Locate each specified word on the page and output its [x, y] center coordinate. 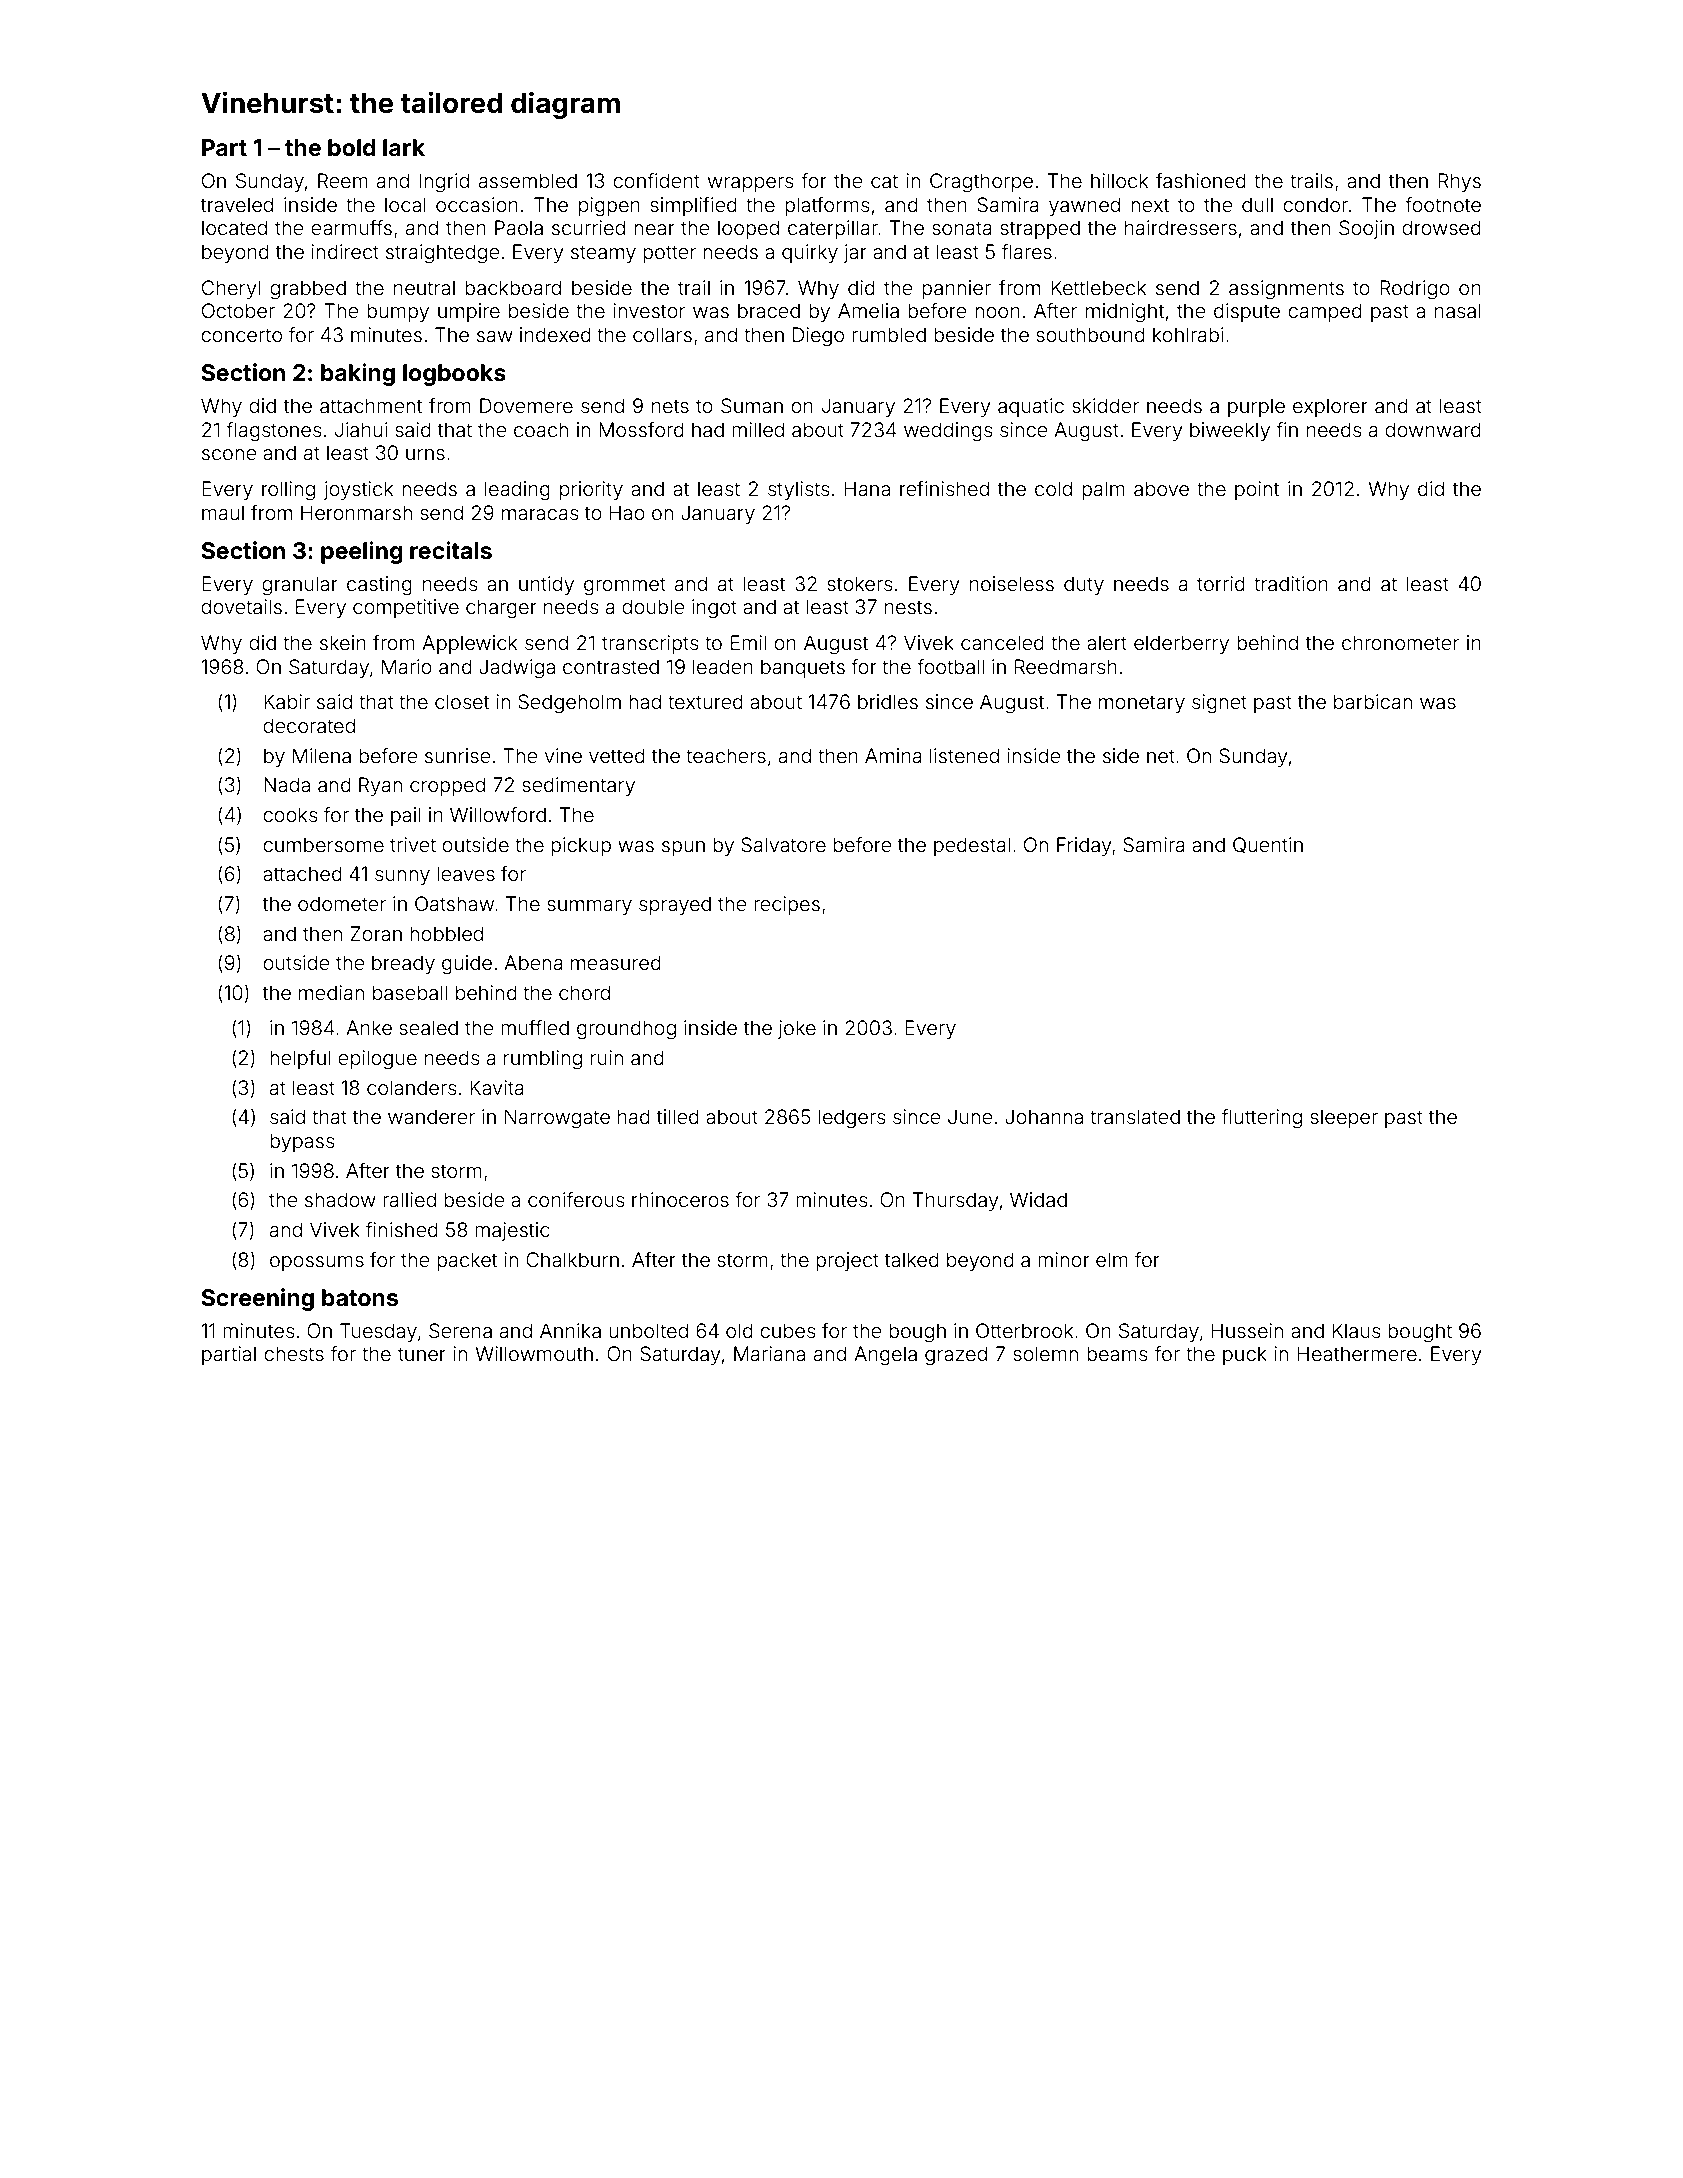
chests [294, 1353]
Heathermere [1357, 1353]
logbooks [454, 375]
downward [1433, 429]
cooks [290, 814]
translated [1135, 1116]
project [847, 1261]
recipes [787, 905]
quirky [810, 253]
